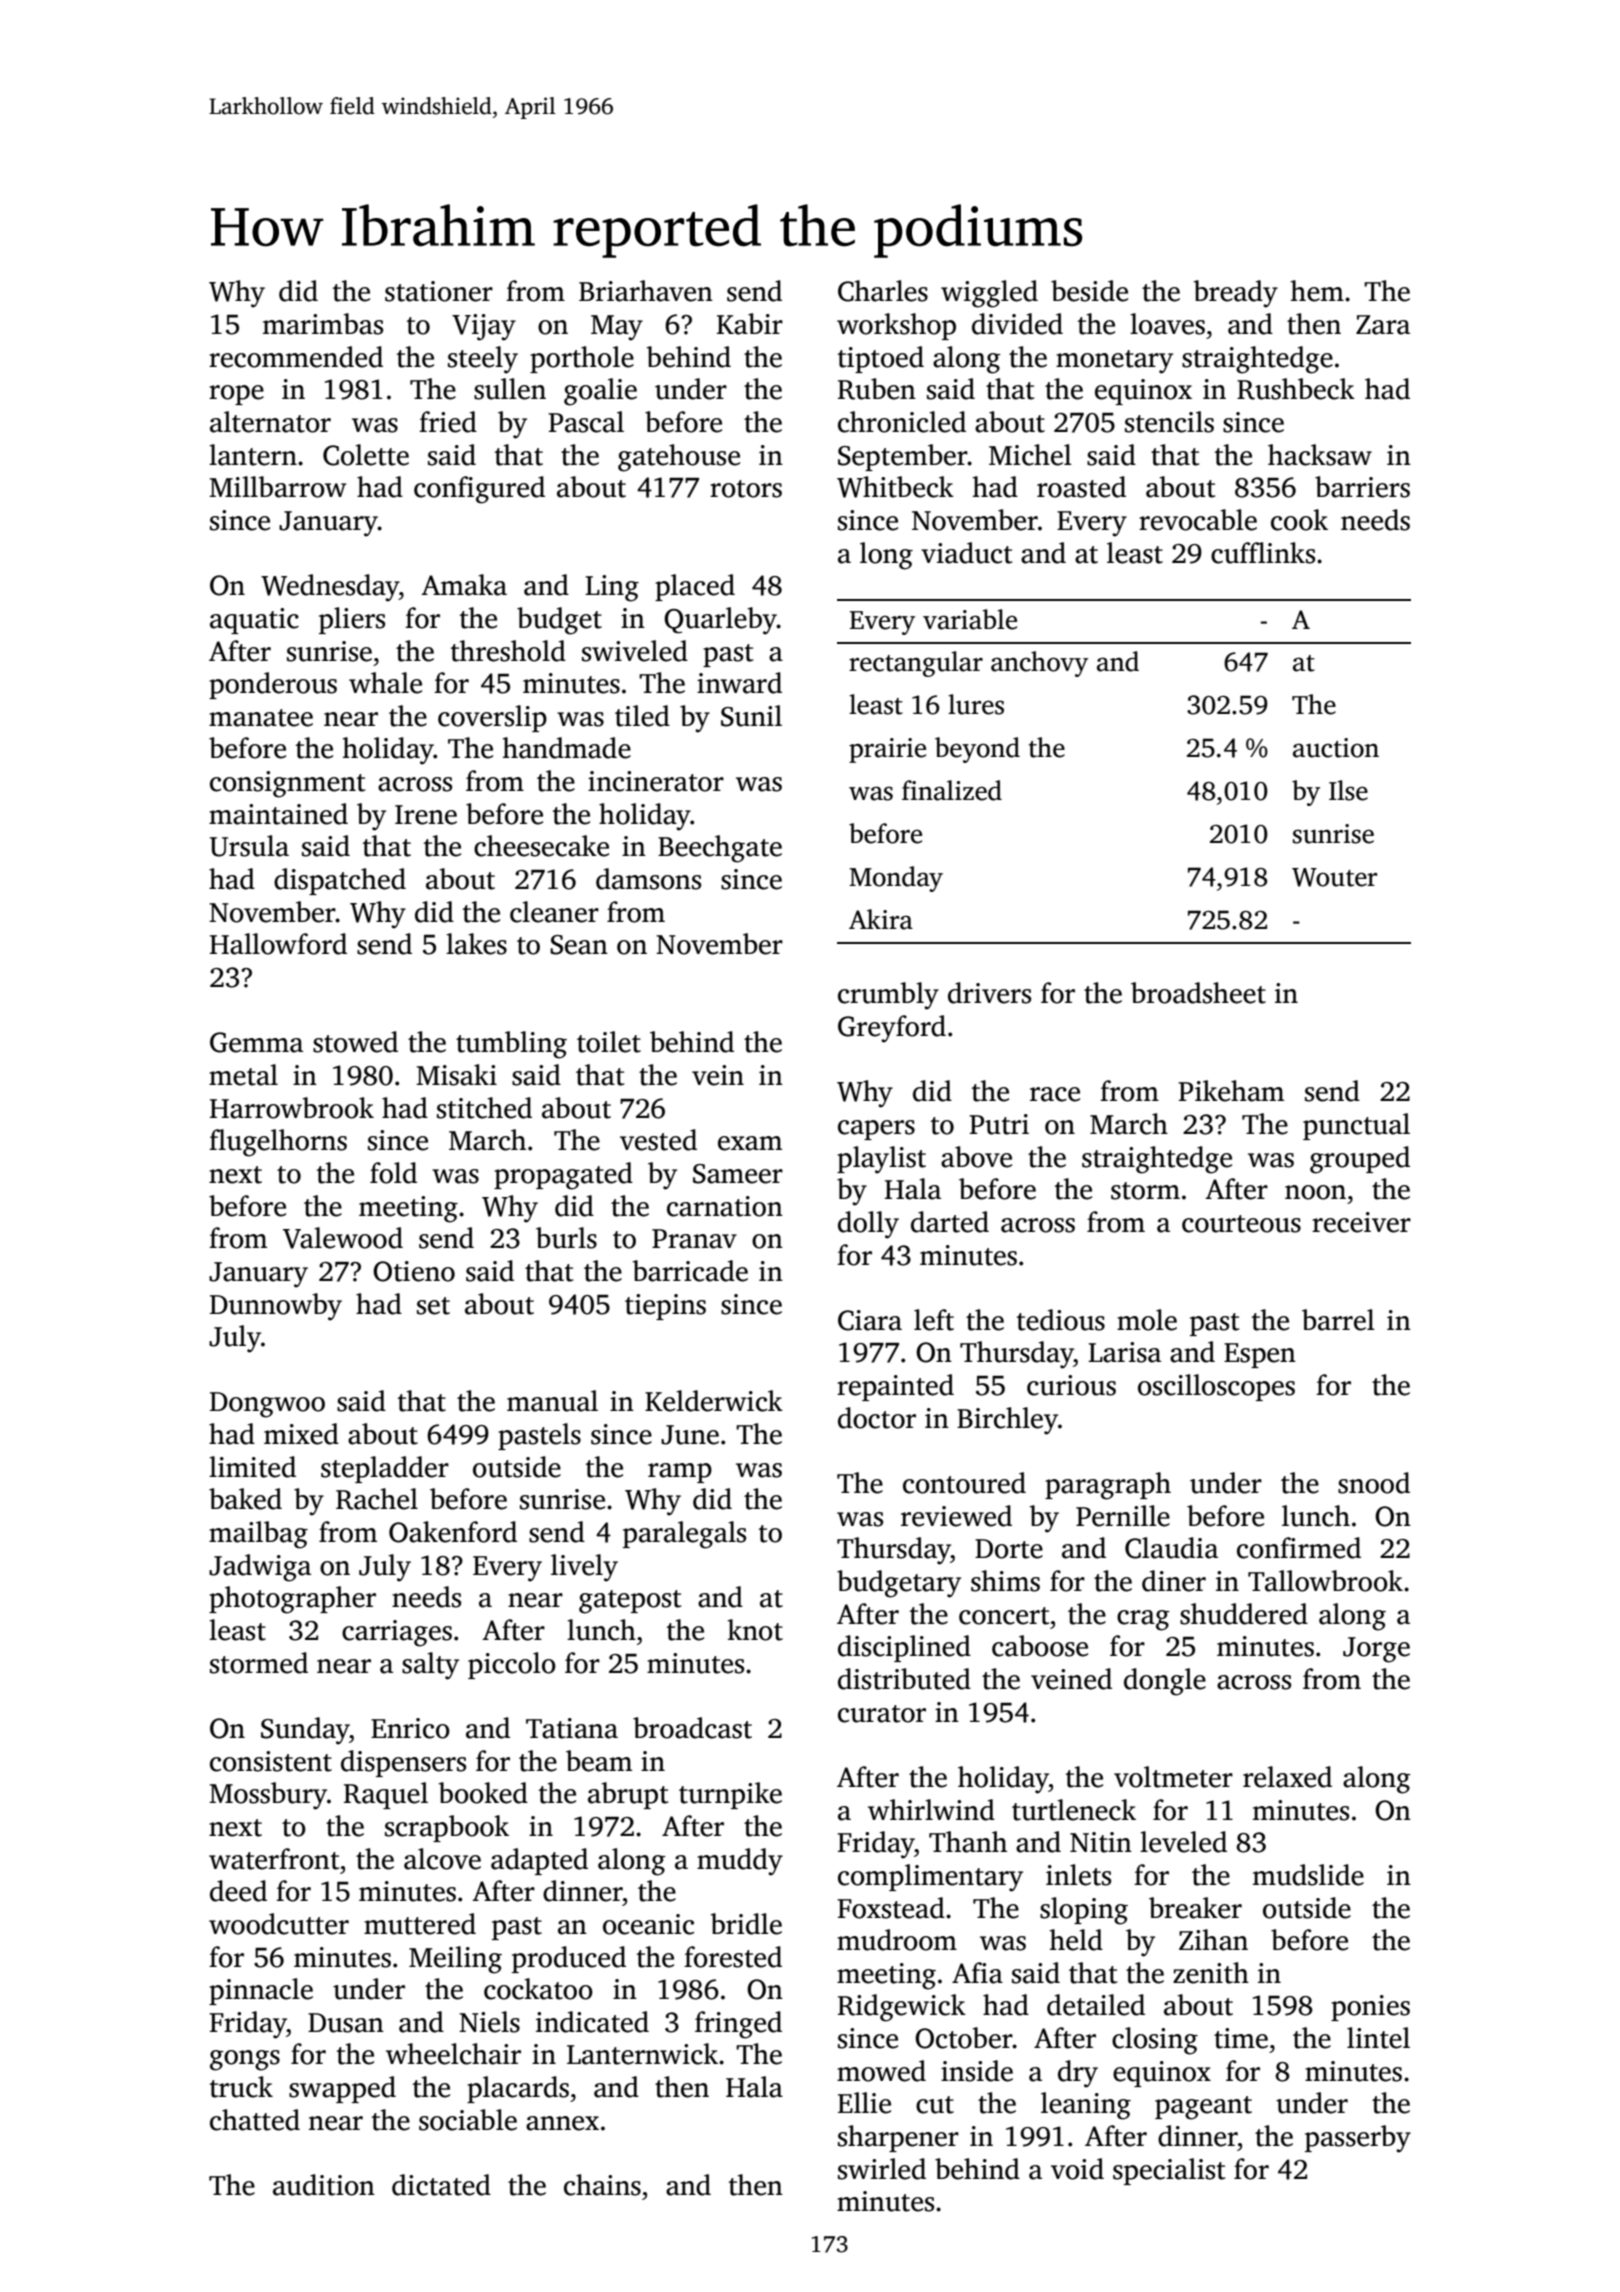 This image has height=2292, width=1620. Describe the element at coordinates (898, 2138) in the image. I see `sharpener` at that location.
